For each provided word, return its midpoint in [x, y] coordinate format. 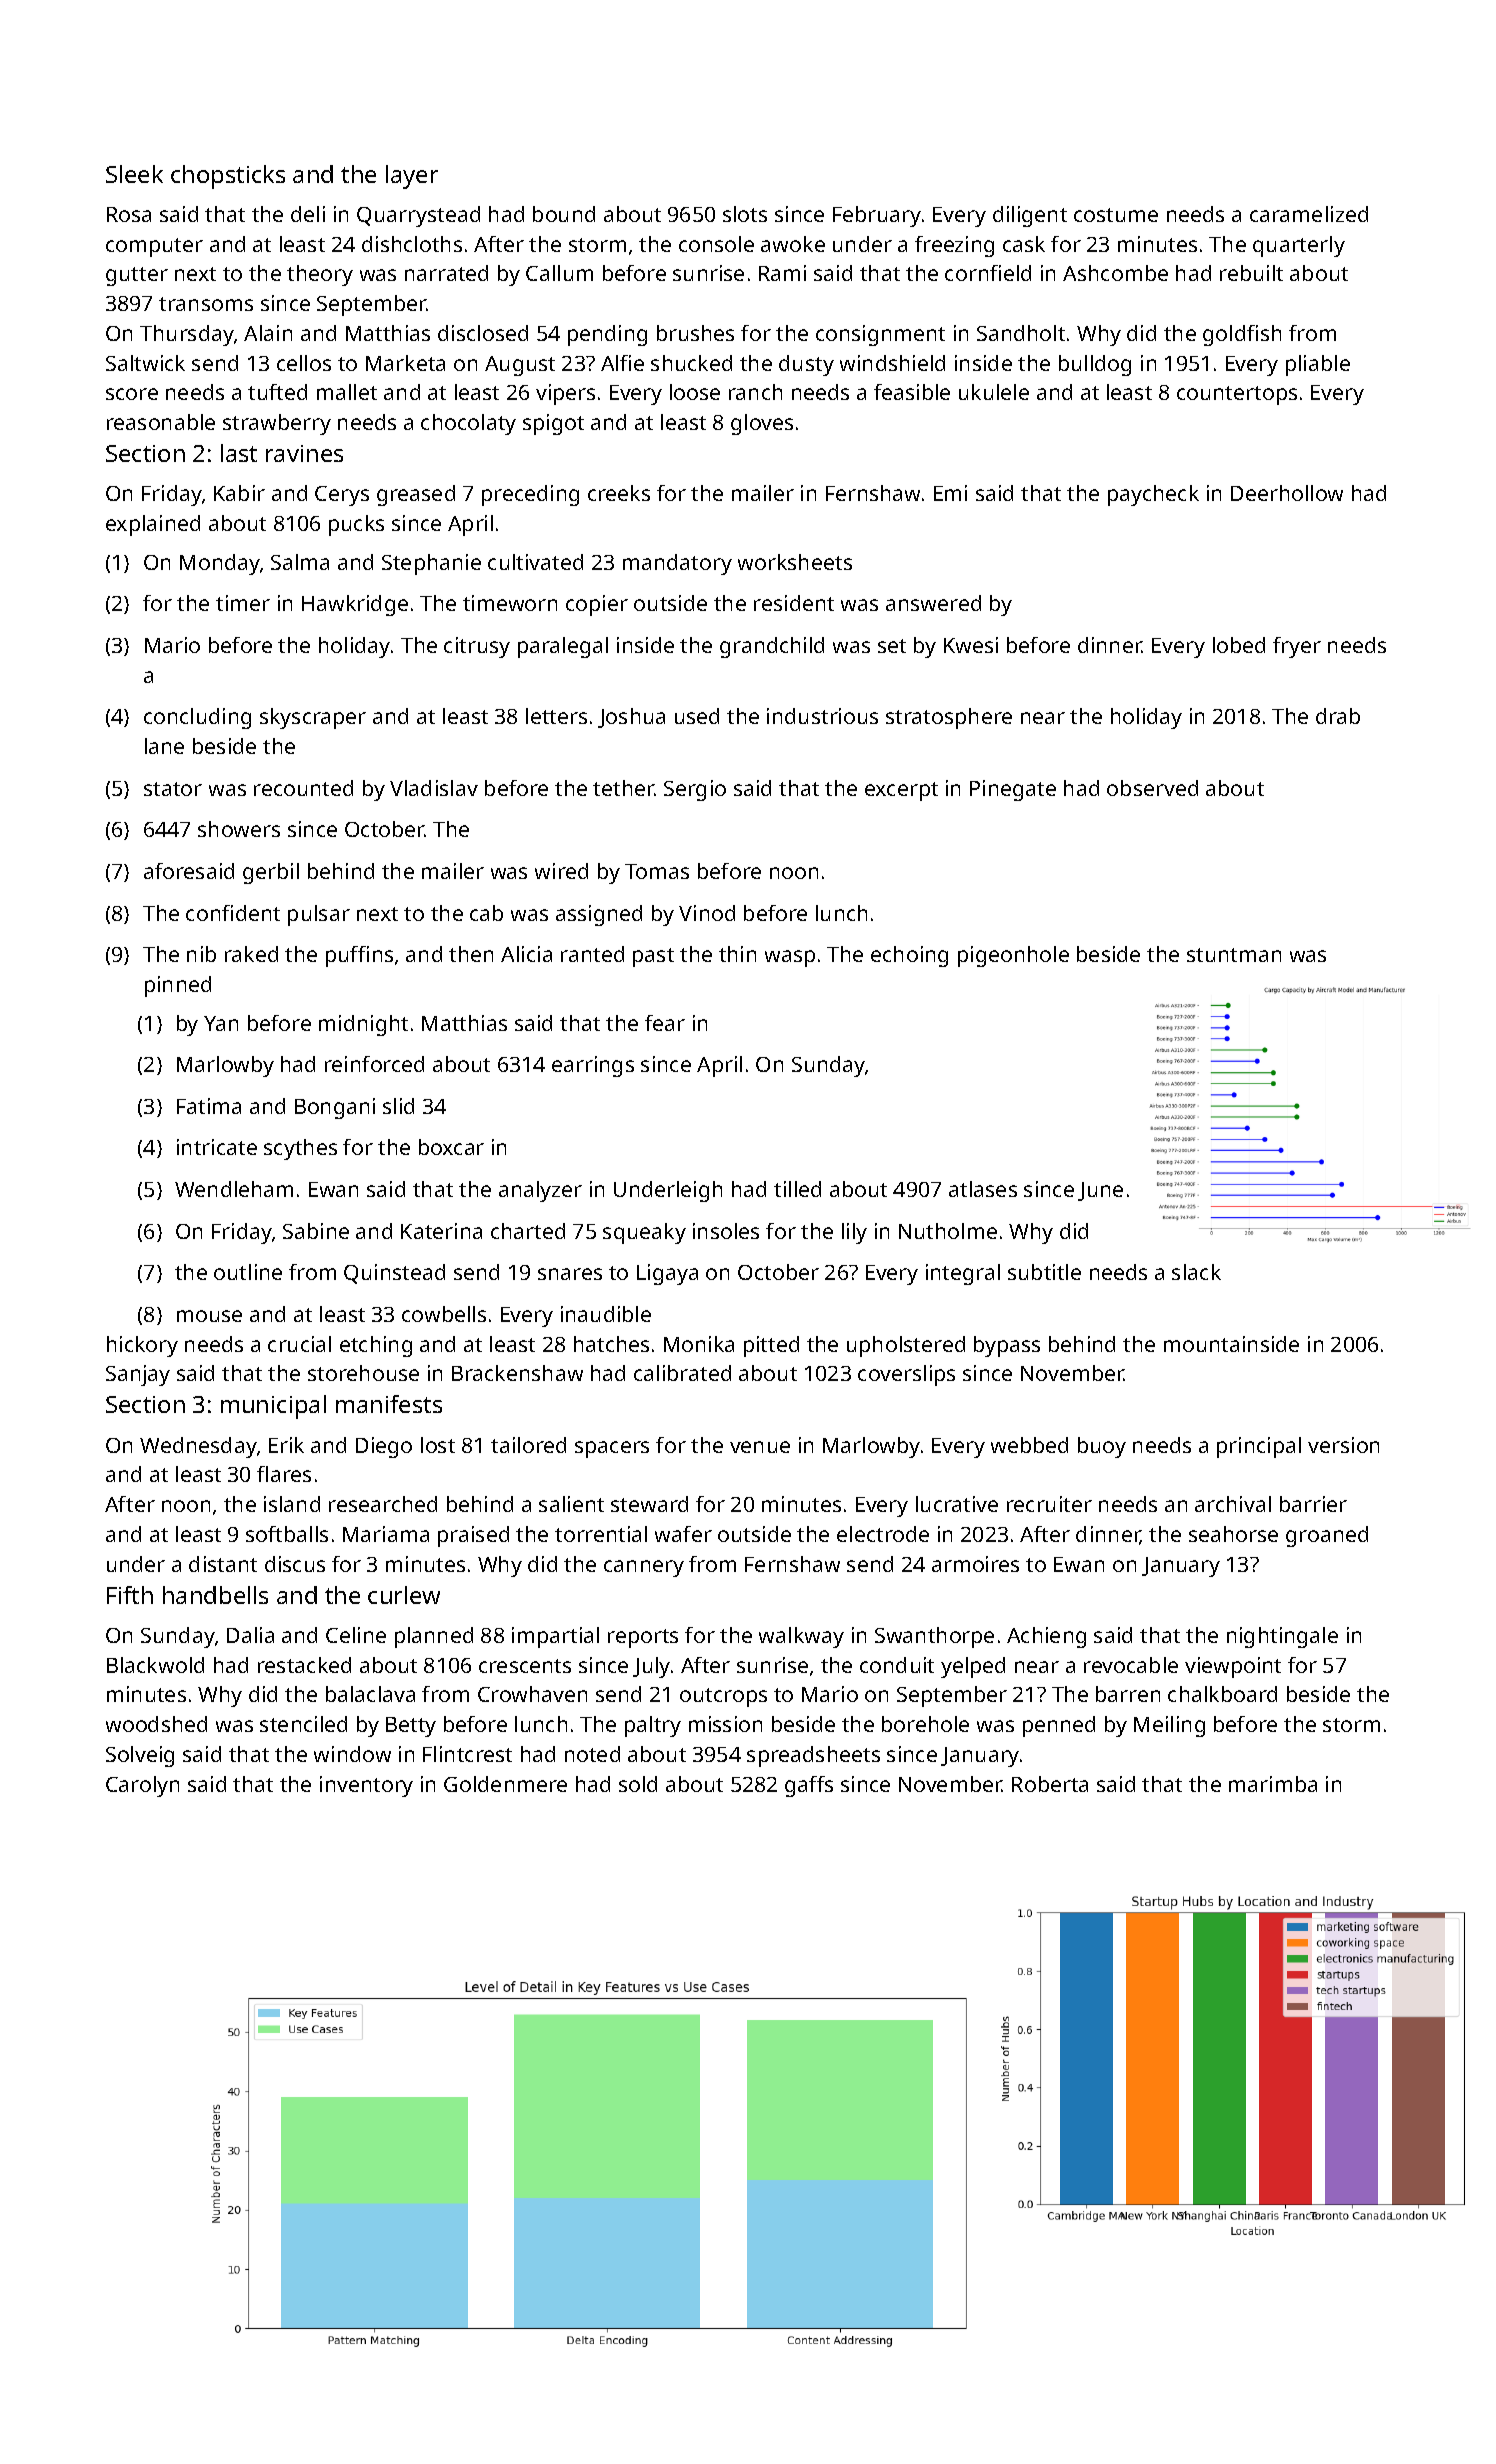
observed [1152, 788]
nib [201, 954]
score [132, 394]
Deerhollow [1287, 493]
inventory [366, 1786]
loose [695, 392]
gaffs [809, 1786]
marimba [1273, 1784]
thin [737, 954]
